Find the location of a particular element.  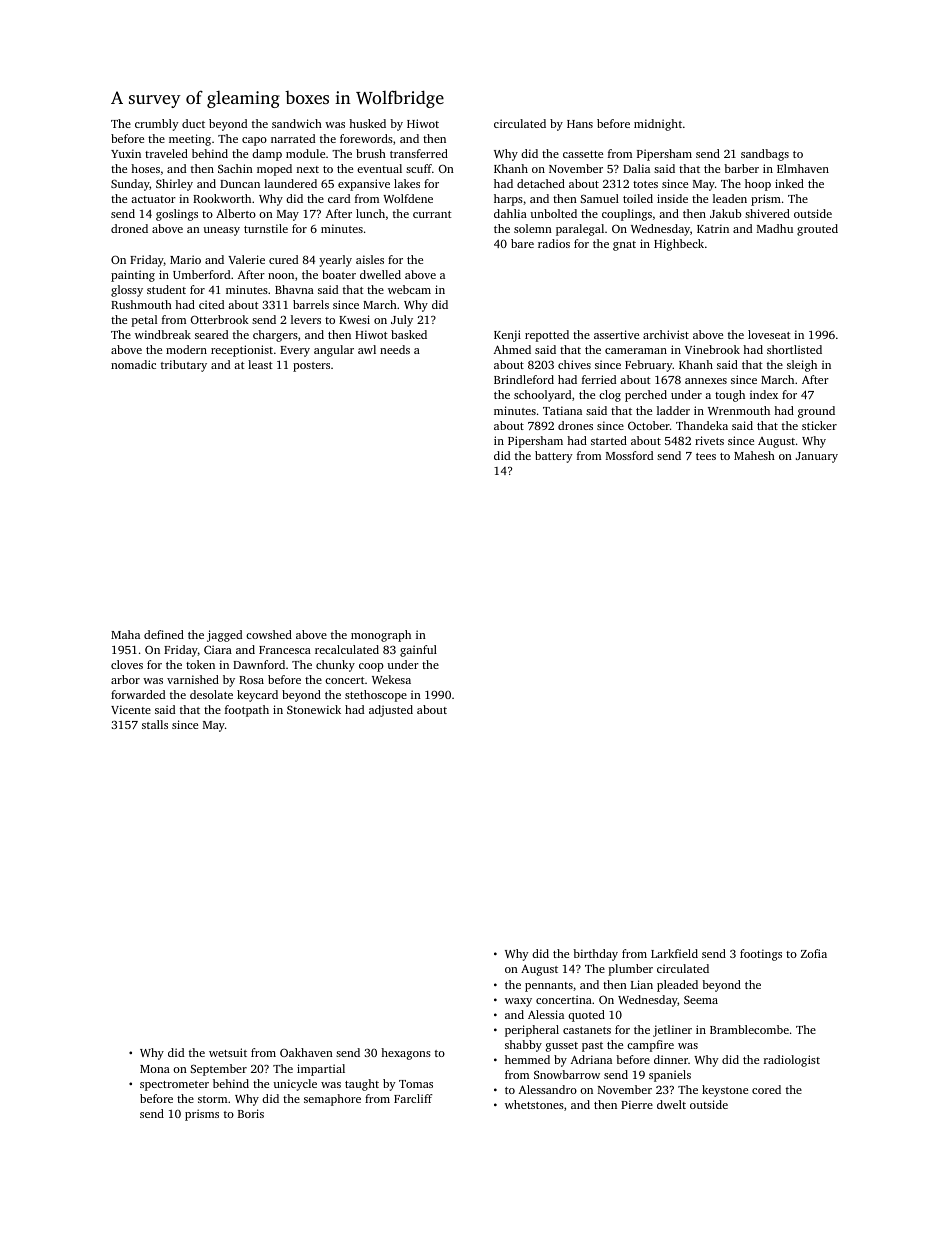

currant is located at coordinates (432, 214).
